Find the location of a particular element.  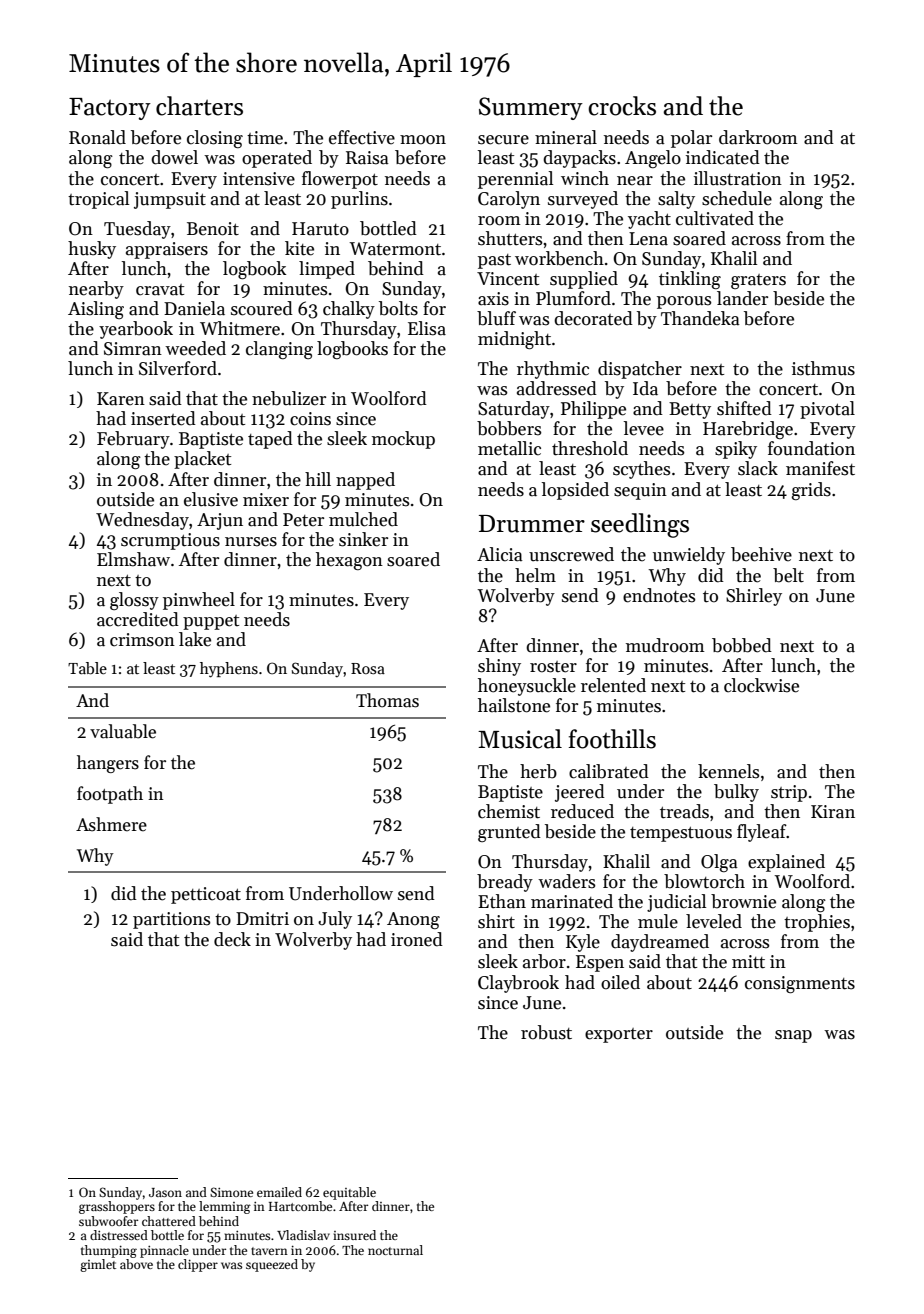

bobbed is located at coordinates (742, 645).
